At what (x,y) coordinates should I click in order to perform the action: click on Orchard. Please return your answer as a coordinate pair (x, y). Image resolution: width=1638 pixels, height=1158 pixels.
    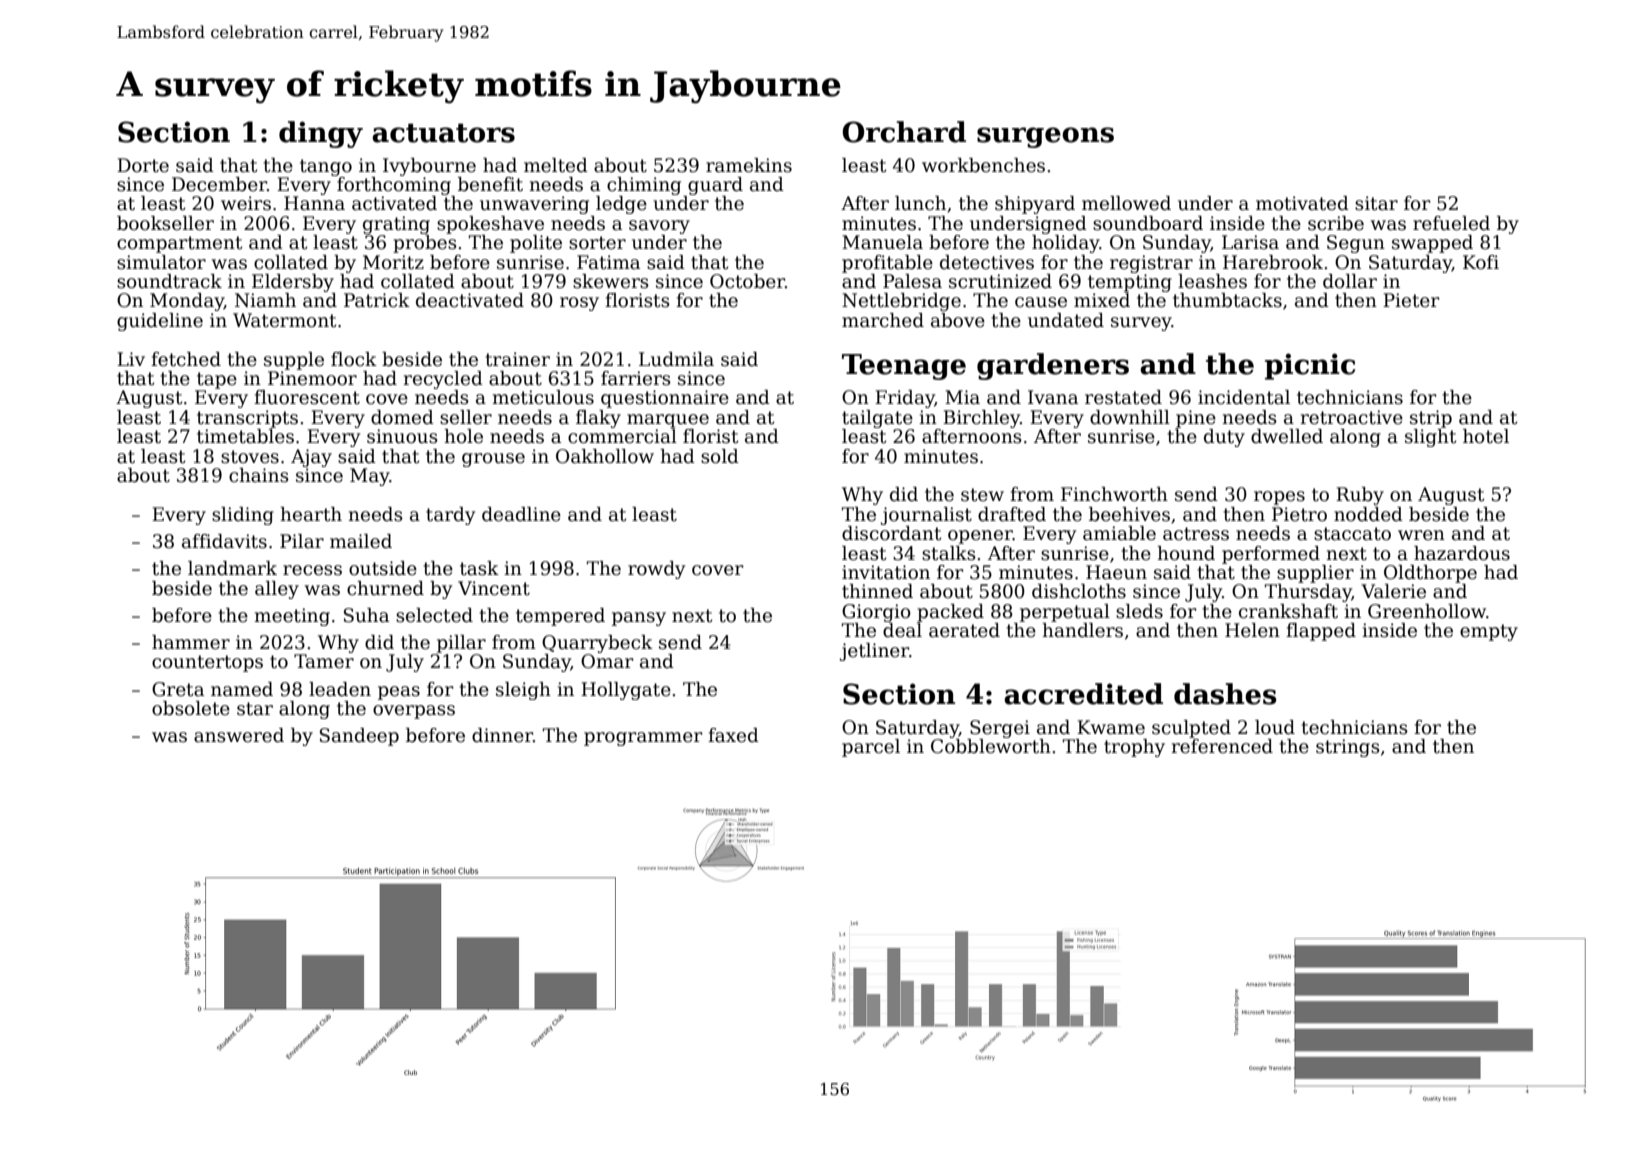
    Looking at the image, I should click on (904, 132).
